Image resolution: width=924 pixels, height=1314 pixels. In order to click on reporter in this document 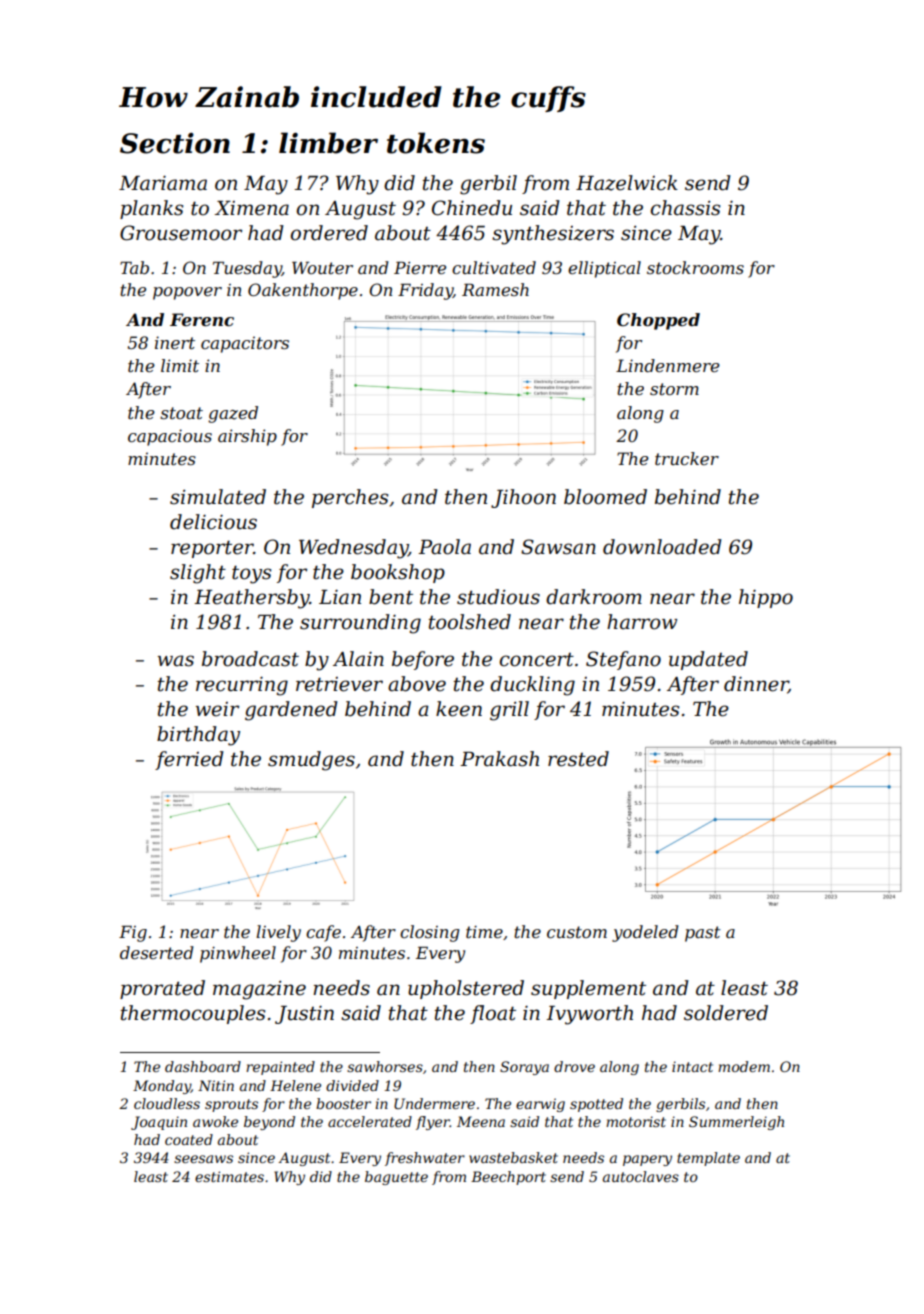, I will do `click(212, 549)`.
